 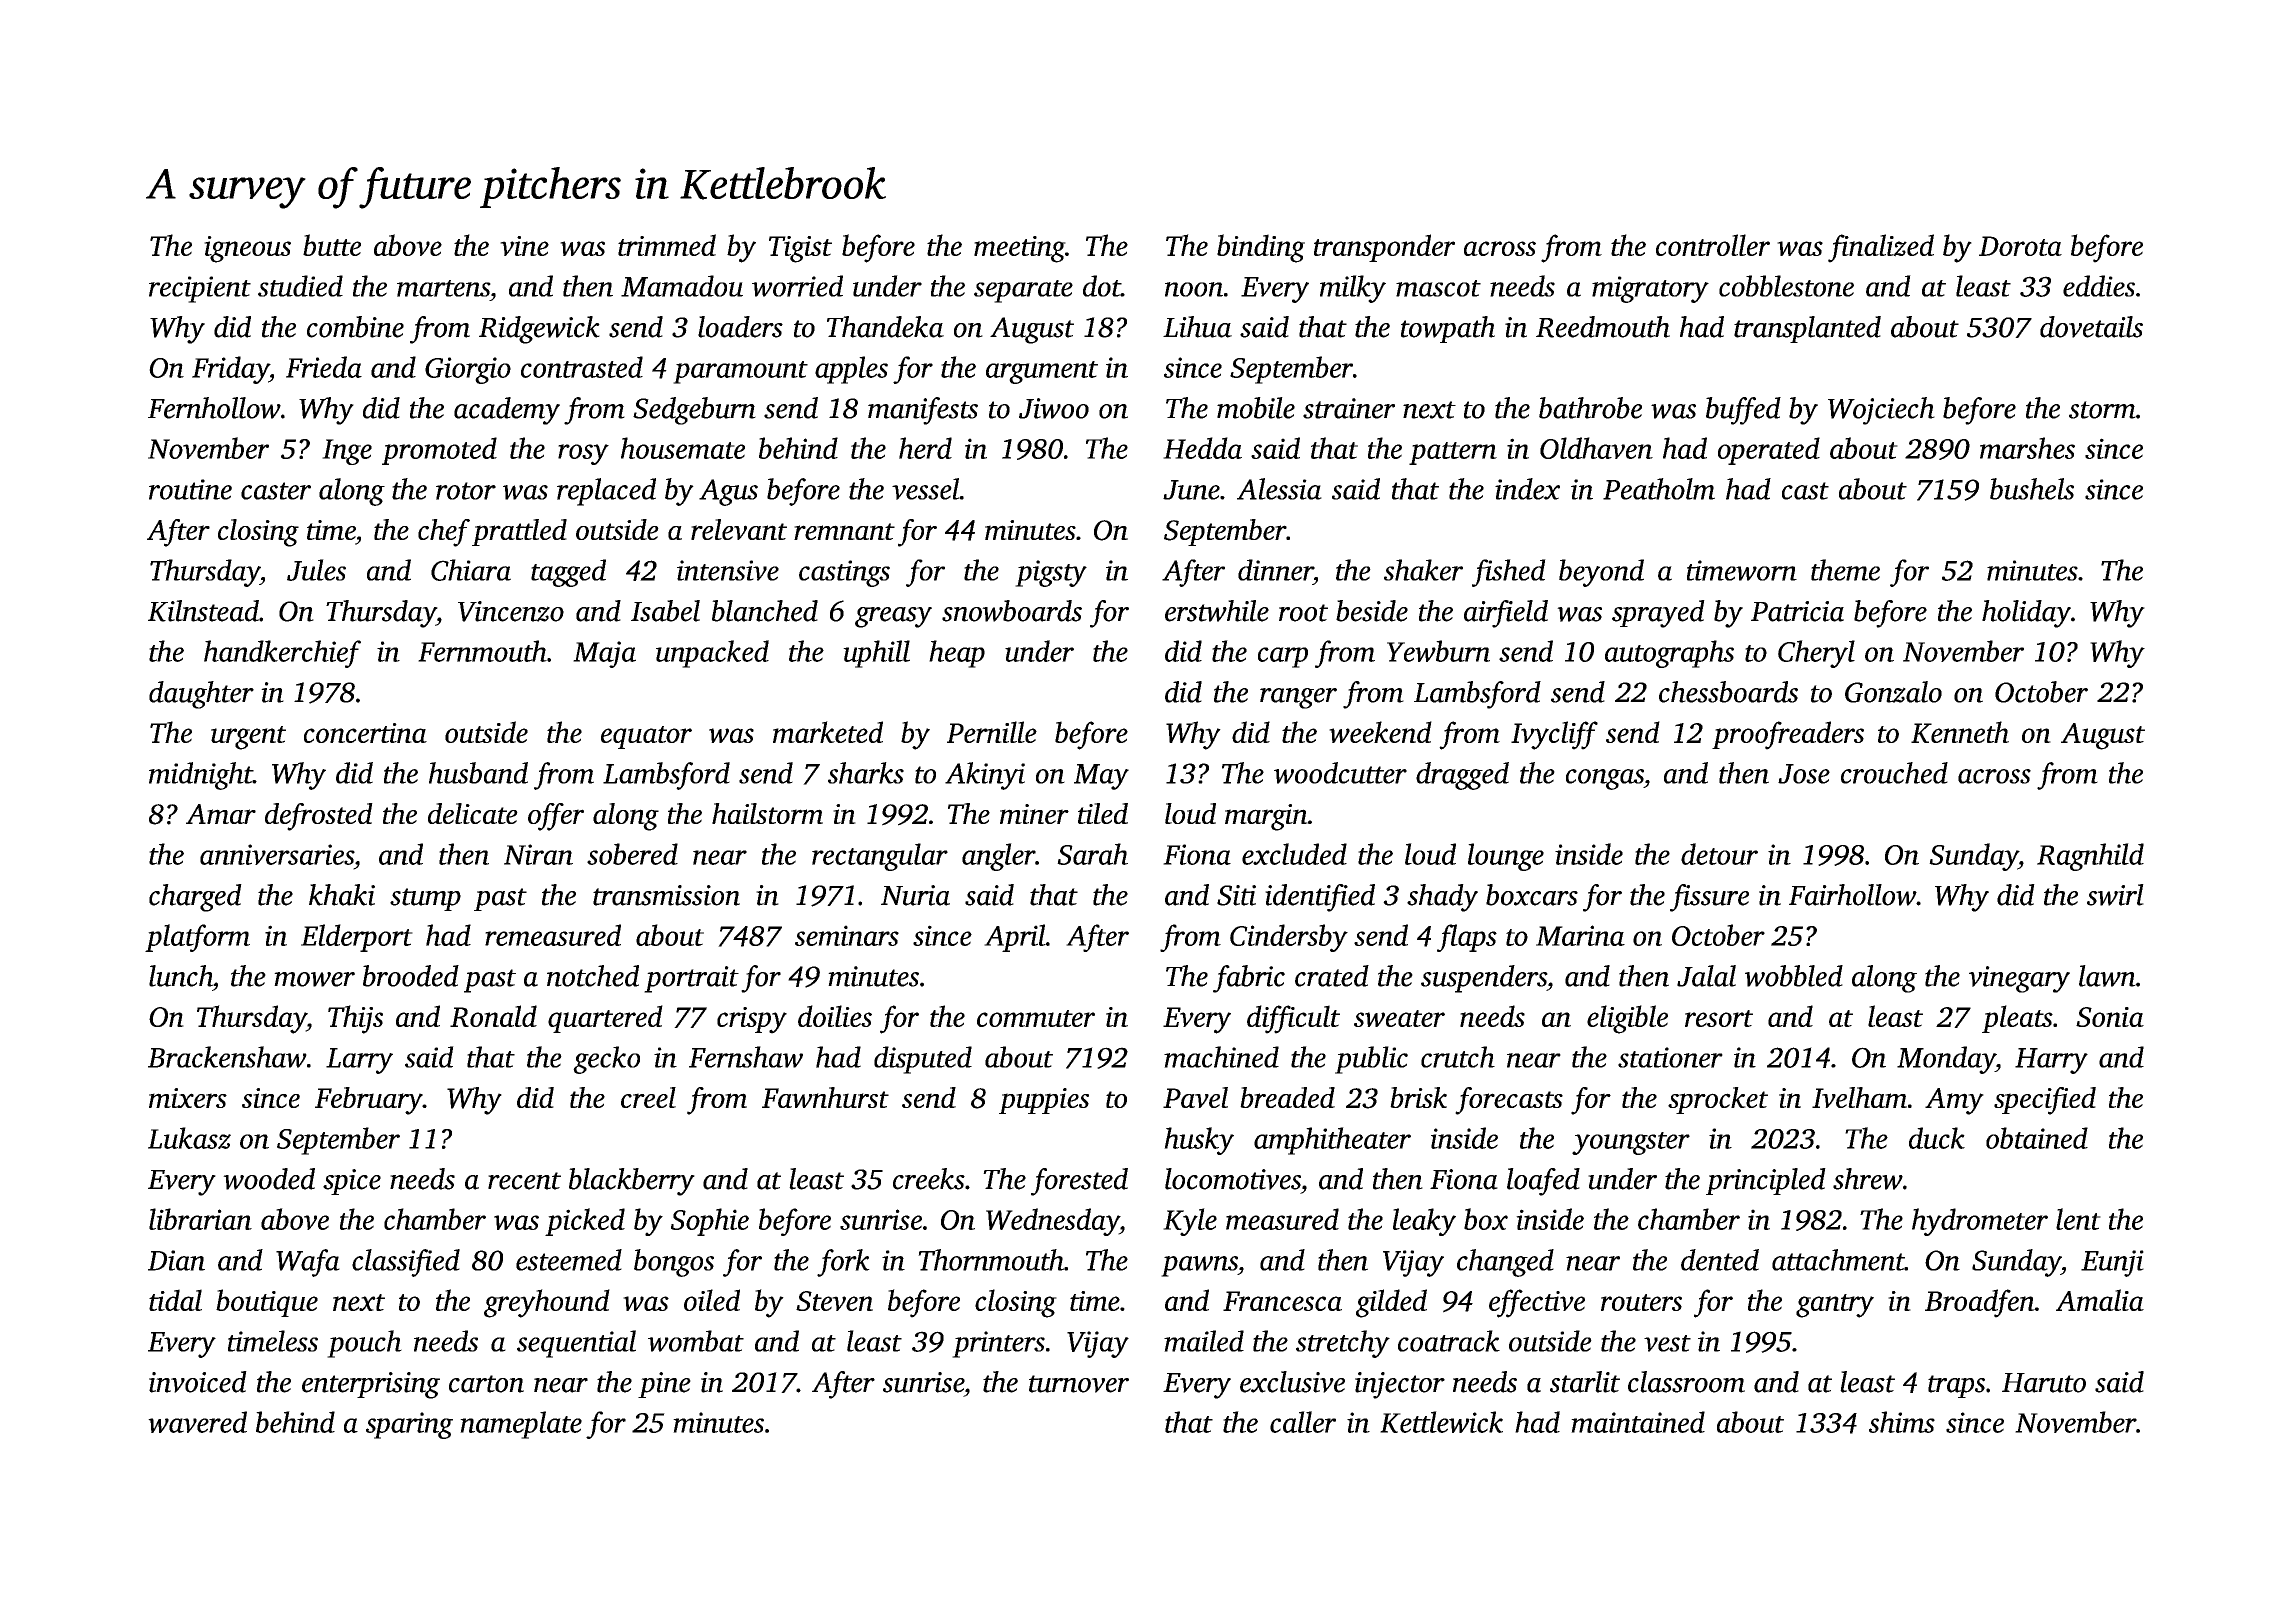 What do you see at coordinates (992, 732) in the screenshot?
I see `Pernille` at bounding box center [992, 732].
